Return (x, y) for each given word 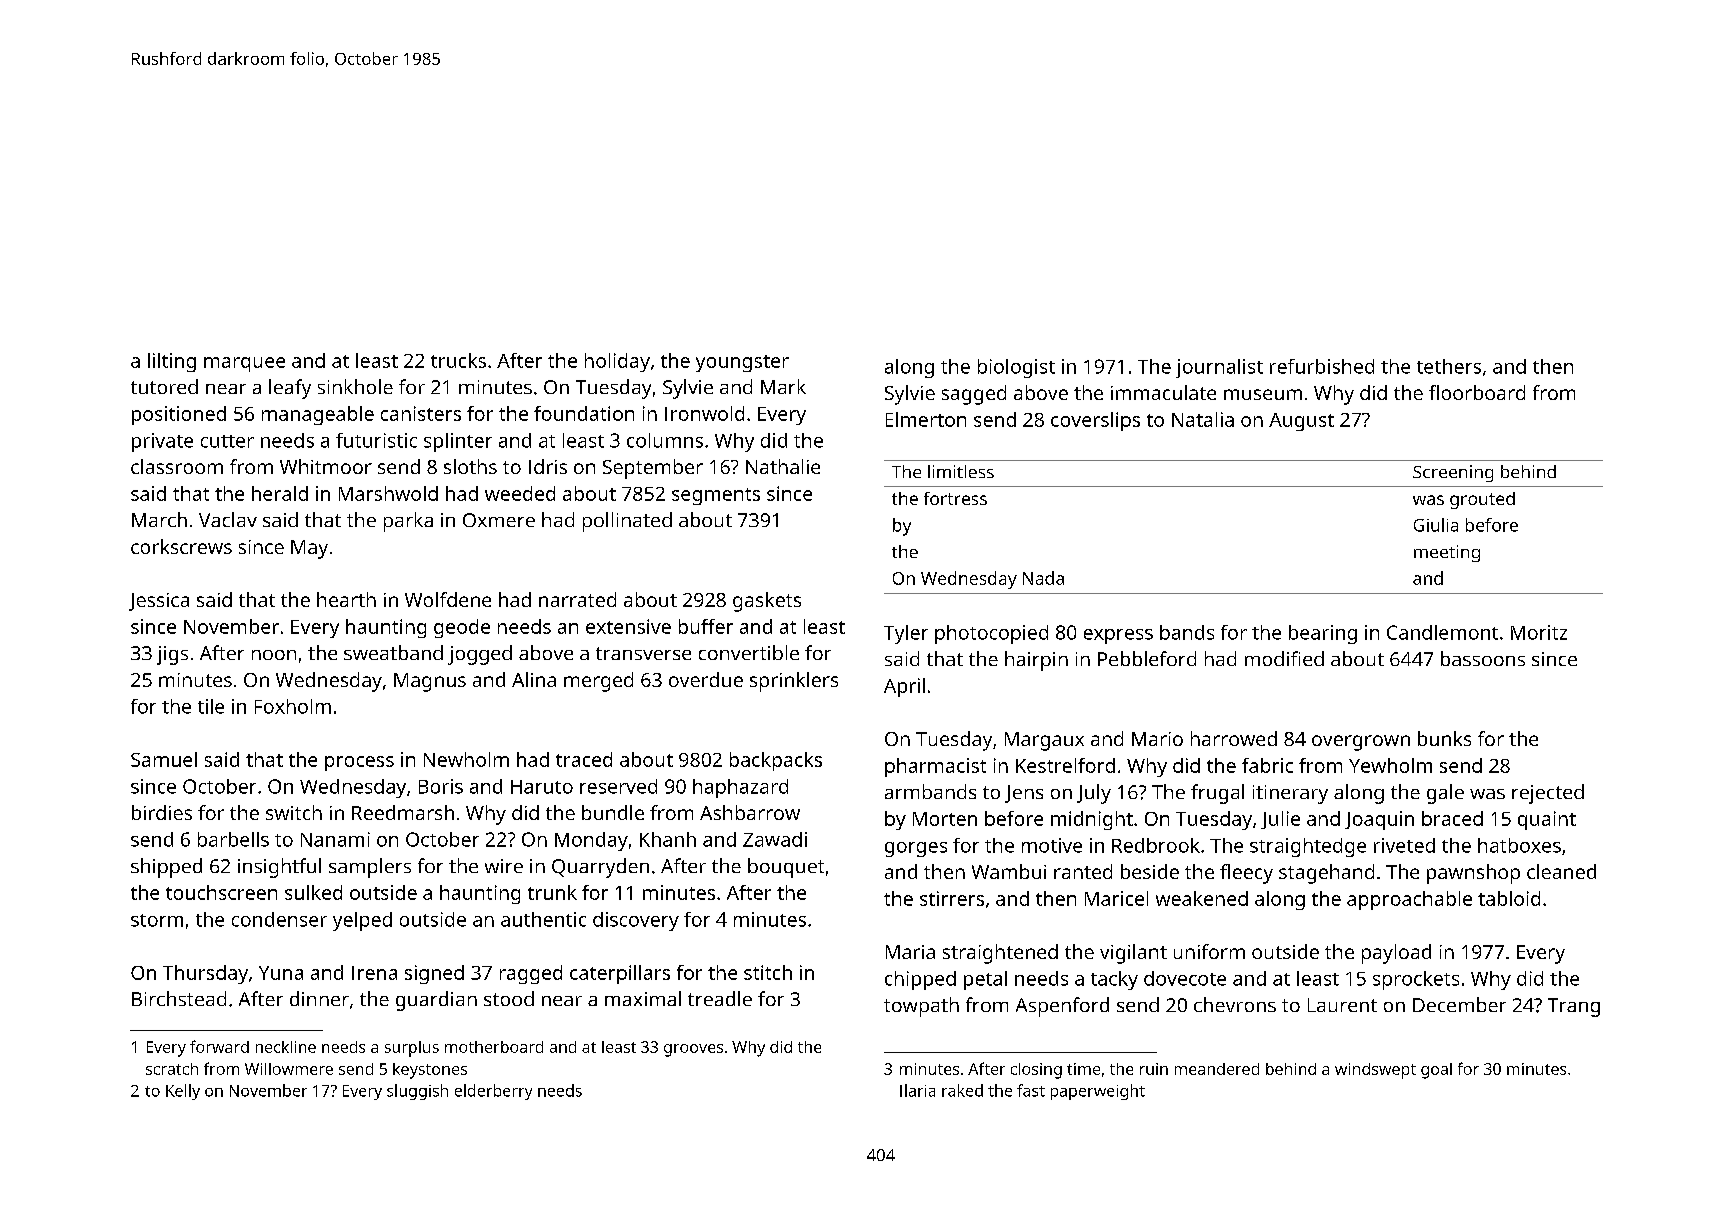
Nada (1043, 578)
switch (294, 812)
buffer (706, 626)
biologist (1016, 368)
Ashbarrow (750, 812)
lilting (172, 362)
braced (1452, 818)
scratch (172, 1069)
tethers (1449, 366)
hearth (346, 599)
